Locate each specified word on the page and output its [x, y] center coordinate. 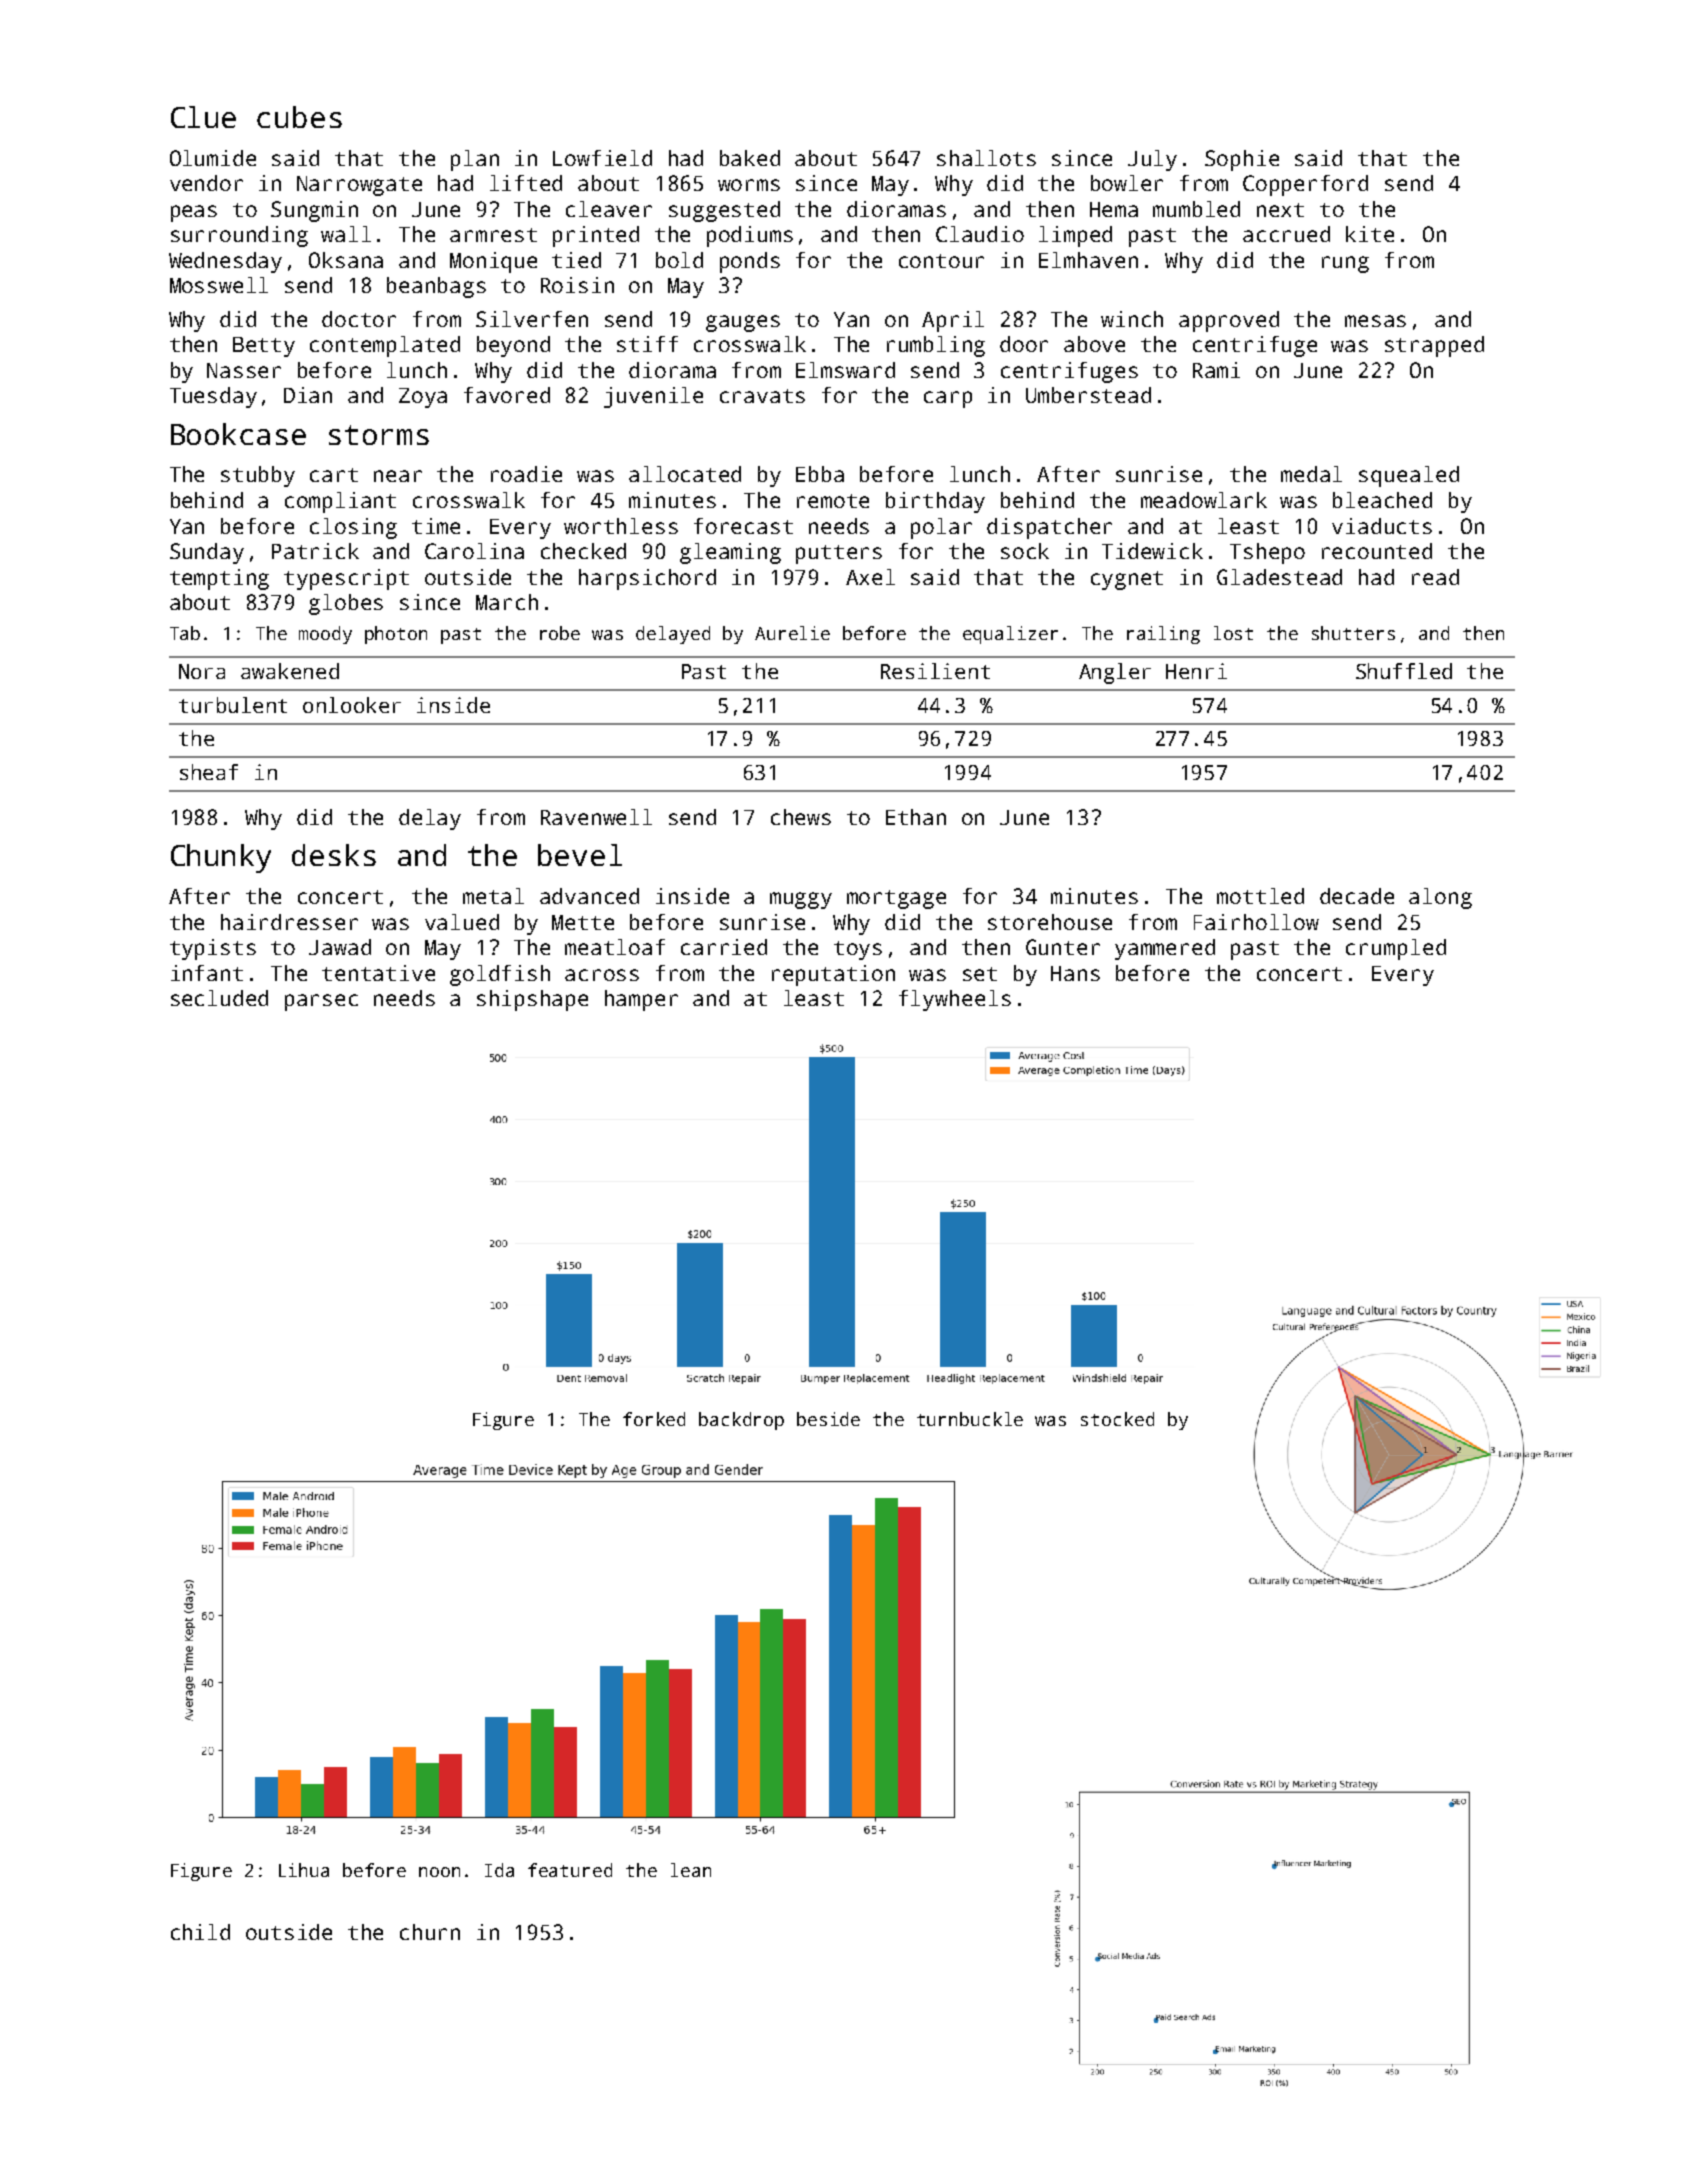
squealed [1409, 476]
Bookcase [238, 434]
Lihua [304, 1870]
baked [750, 158]
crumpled [1396, 949]
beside [828, 1419]
